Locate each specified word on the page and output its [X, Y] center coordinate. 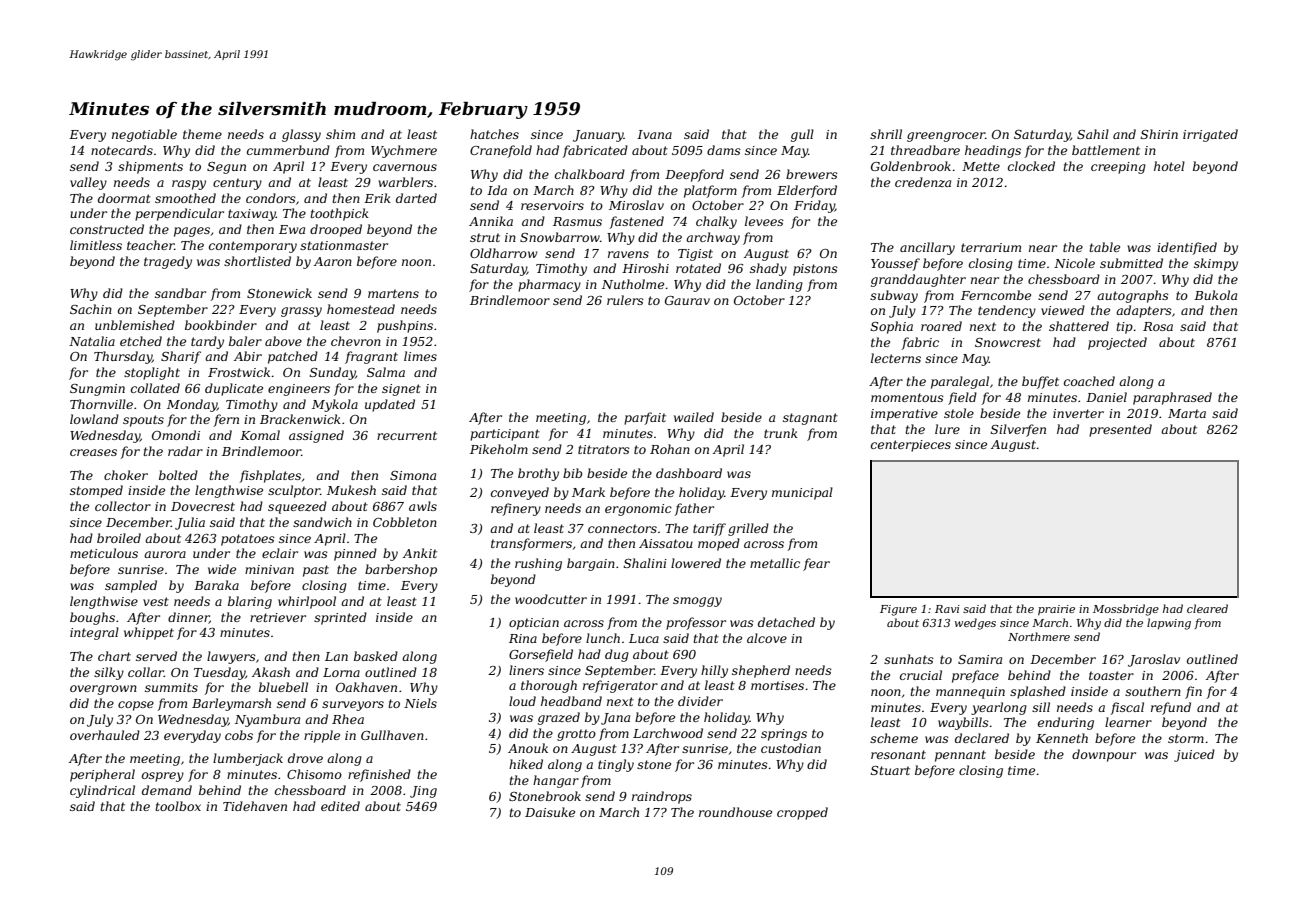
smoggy [697, 602]
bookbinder [221, 325]
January [598, 136]
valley [88, 183]
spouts [143, 421]
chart [114, 656]
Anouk [528, 748]
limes [420, 356]
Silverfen [1018, 430]
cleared [1207, 608]
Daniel [1106, 397]
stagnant [810, 419]
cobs [239, 735]
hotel [1169, 166]
